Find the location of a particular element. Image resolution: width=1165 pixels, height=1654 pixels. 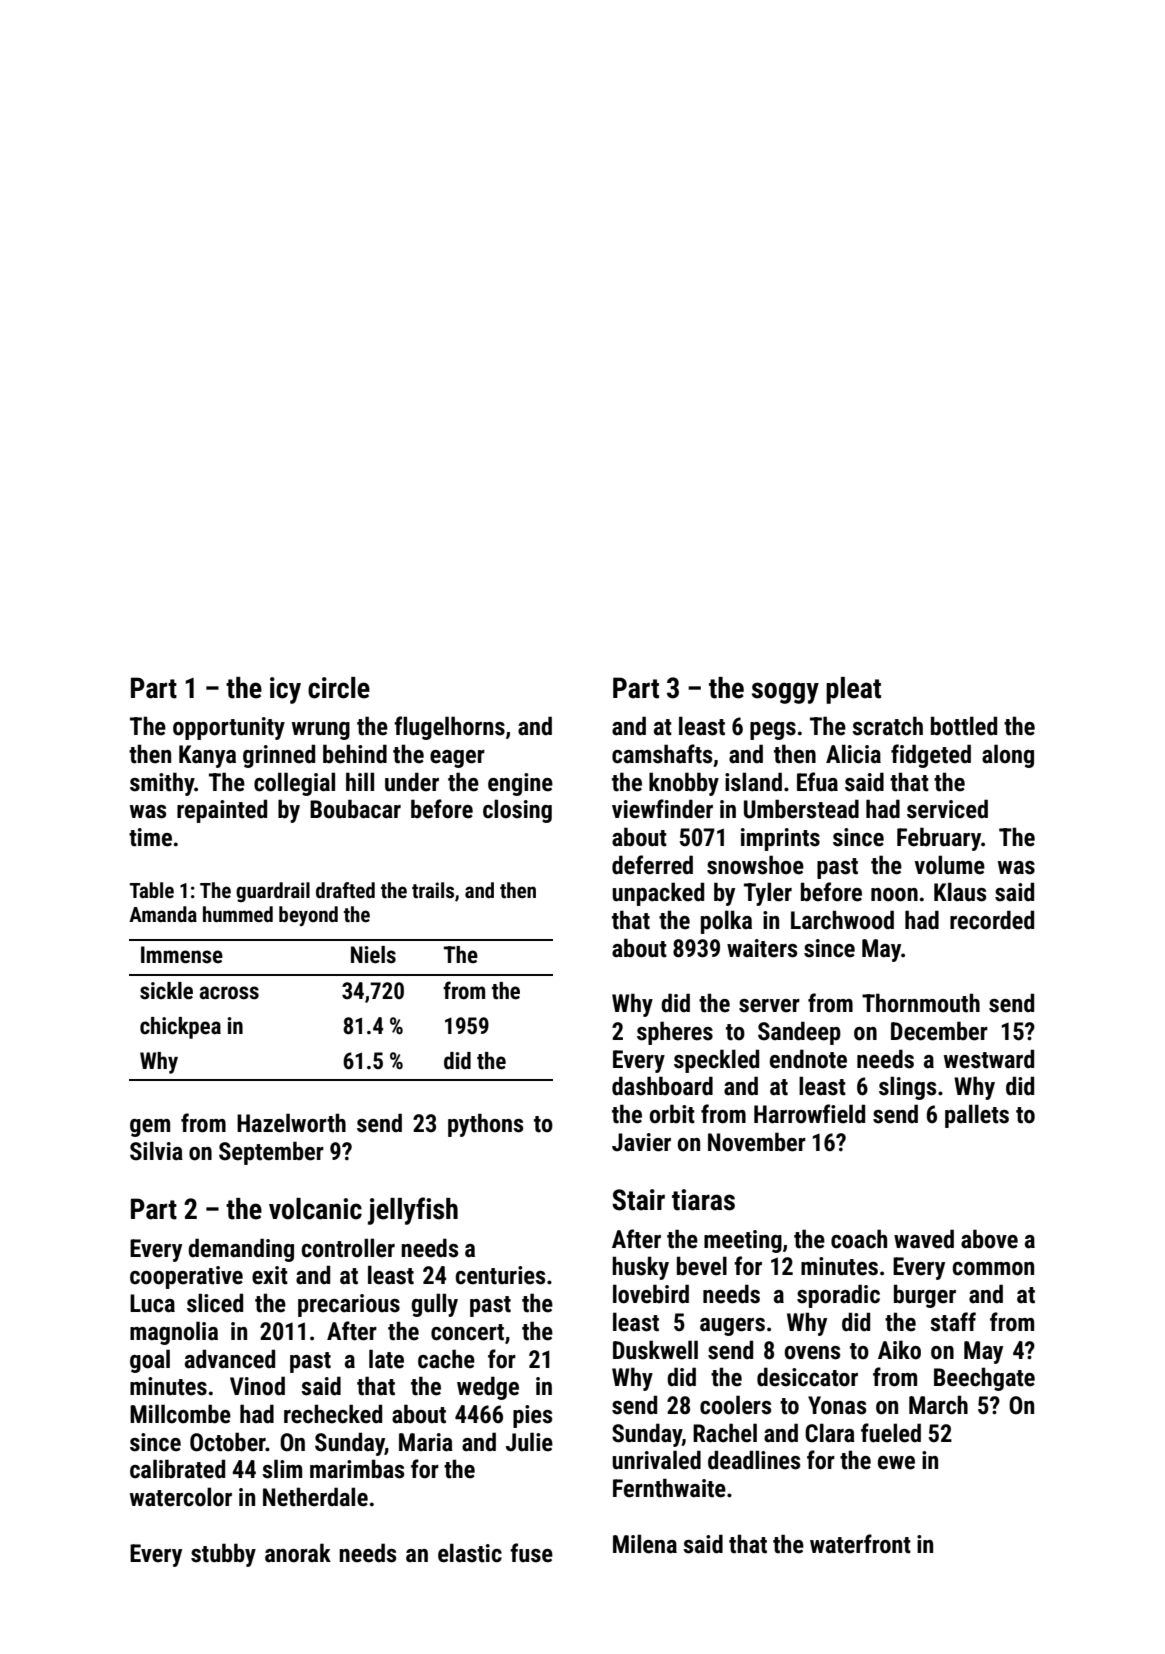

November is located at coordinates (757, 1142).
